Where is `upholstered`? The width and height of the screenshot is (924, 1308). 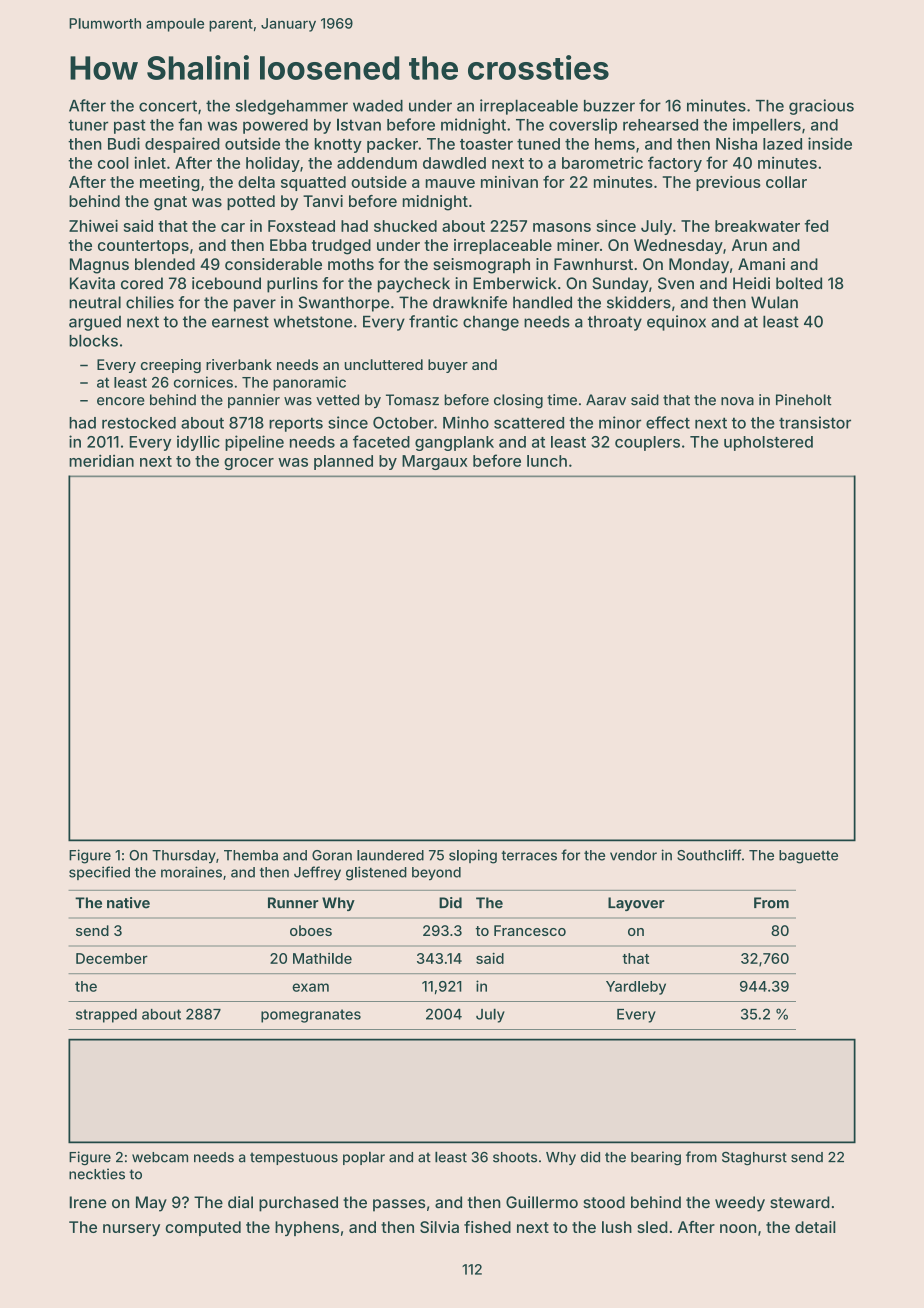 upholstered is located at coordinates (768, 443).
